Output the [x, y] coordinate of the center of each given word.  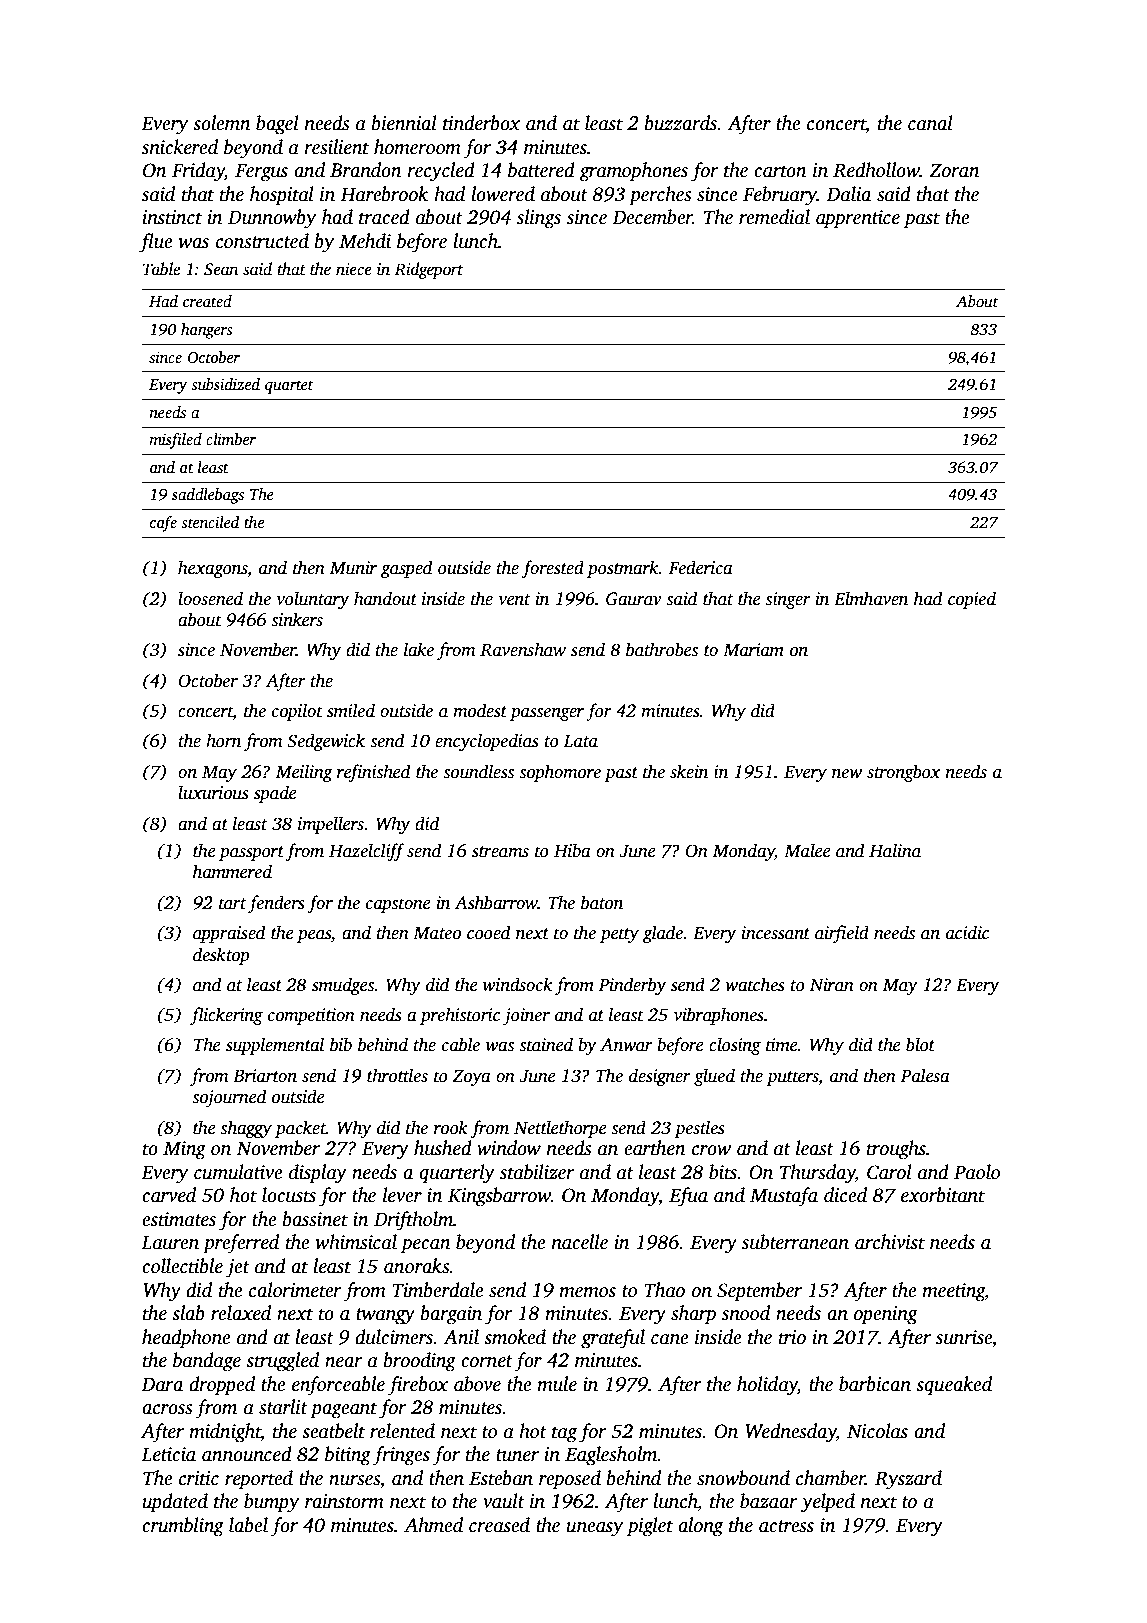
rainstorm [344, 1501]
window [509, 1148]
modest [480, 710]
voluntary [312, 600]
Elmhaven [871, 598]
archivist [890, 1242]
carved [169, 1195]
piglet [650, 1527]
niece [354, 269]
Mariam [753, 650]
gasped [406, 569]
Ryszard [908, 1480]
